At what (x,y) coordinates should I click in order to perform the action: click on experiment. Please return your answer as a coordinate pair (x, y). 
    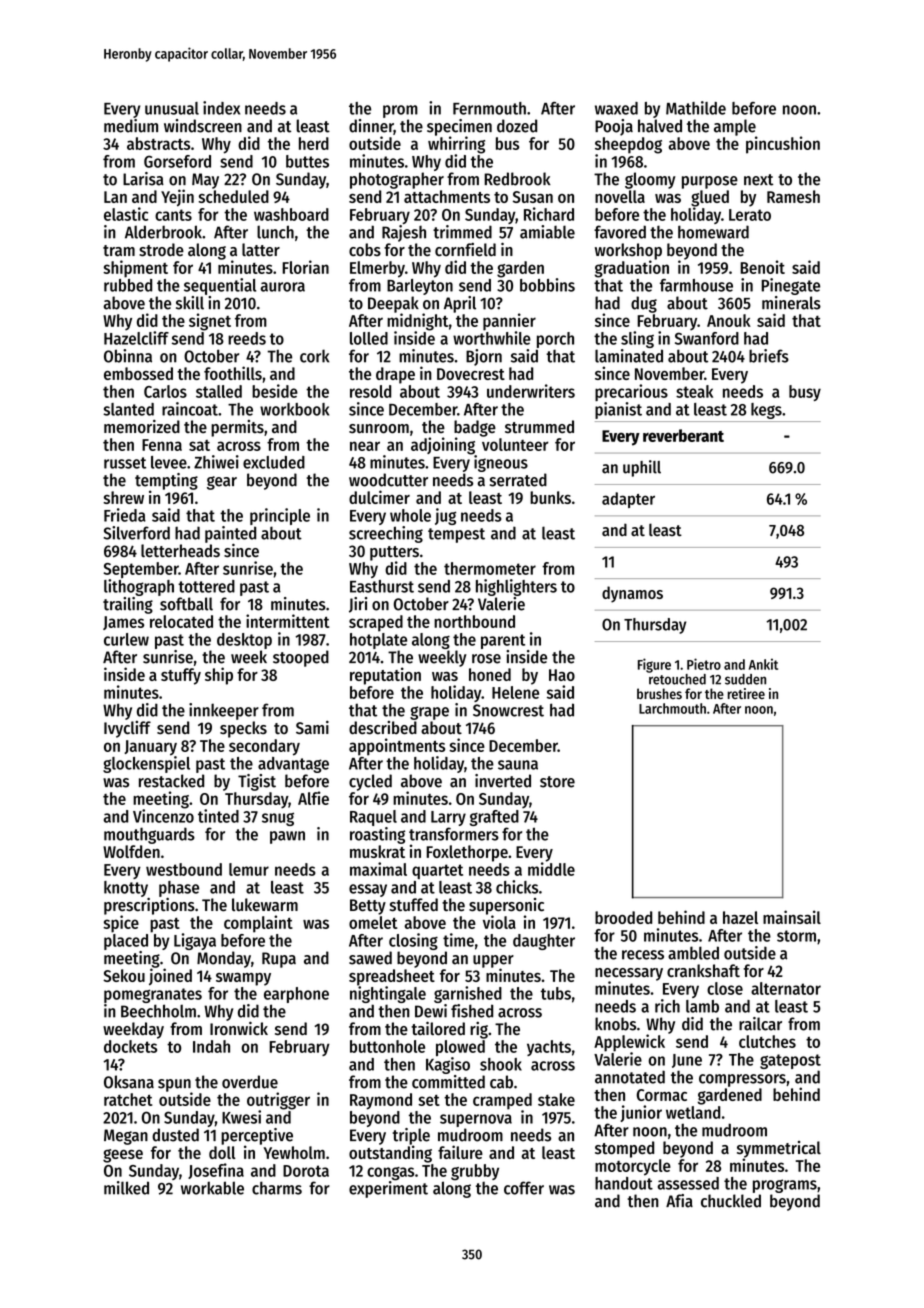
    Looking at the image, I should click on (388, 1189).
